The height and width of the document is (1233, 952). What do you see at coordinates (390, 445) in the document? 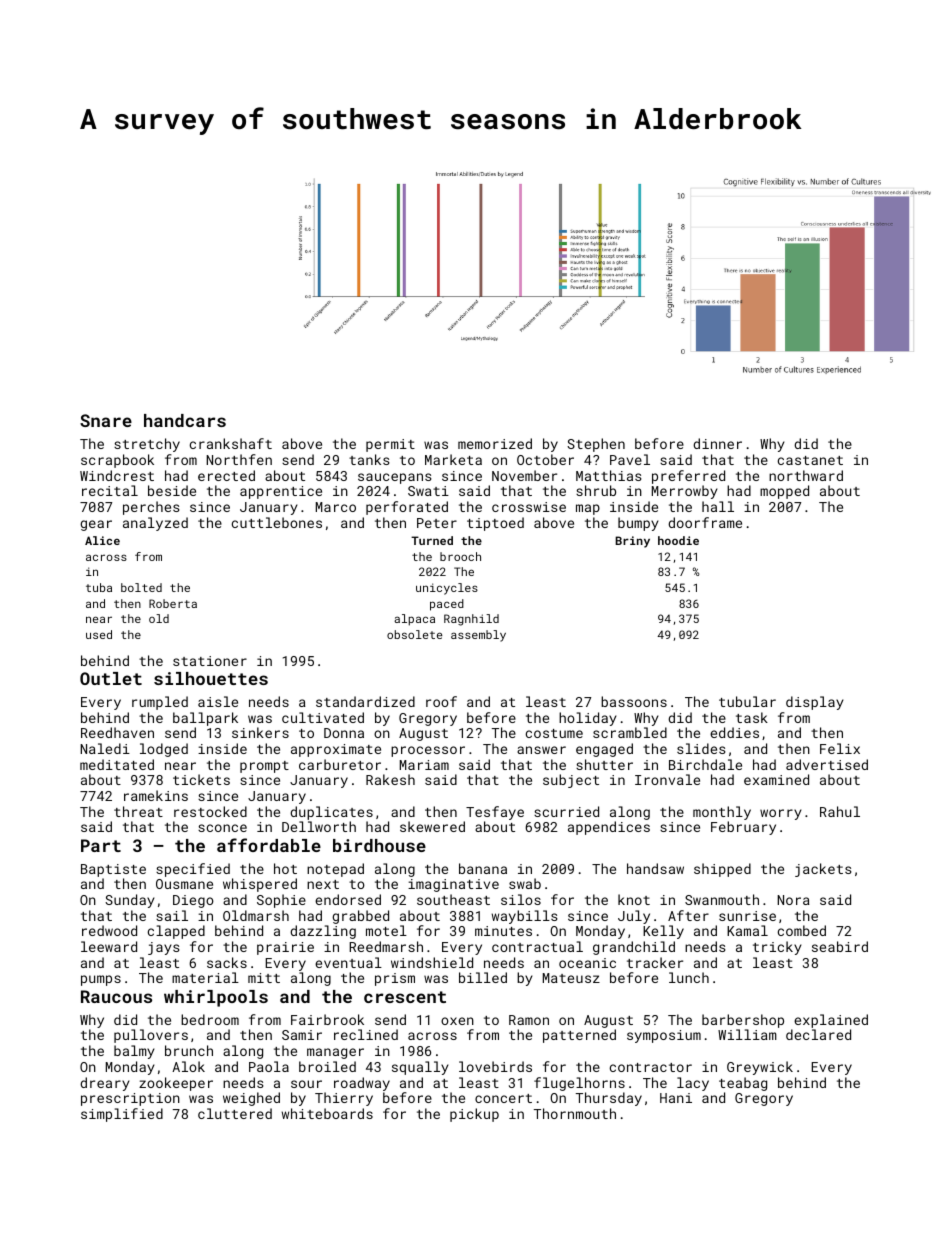
I see `permit` at bounding box center [390, 445].
